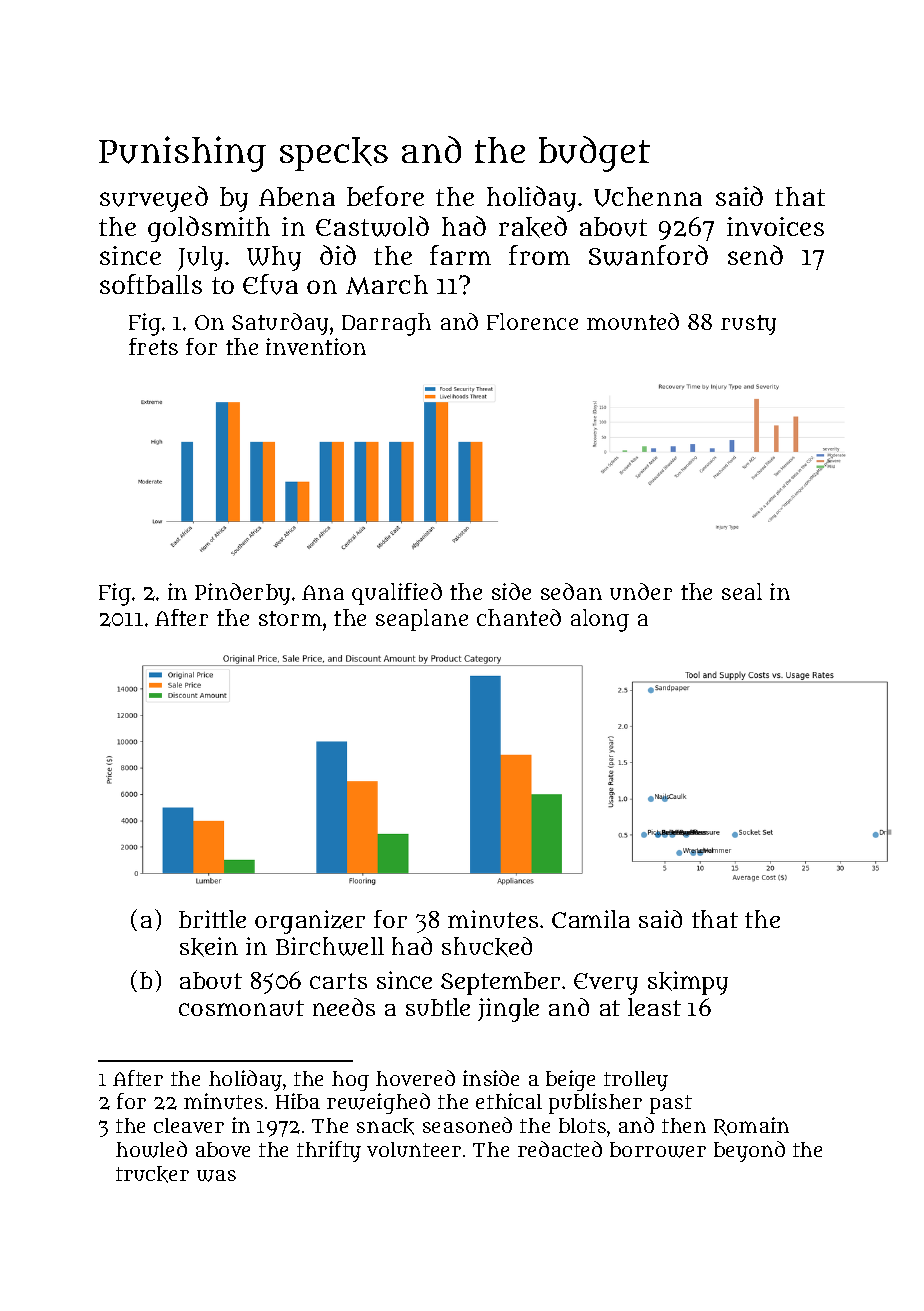  Describe the element at coordinates (594, 154) in the screenshot. I see `budget` at that location.
